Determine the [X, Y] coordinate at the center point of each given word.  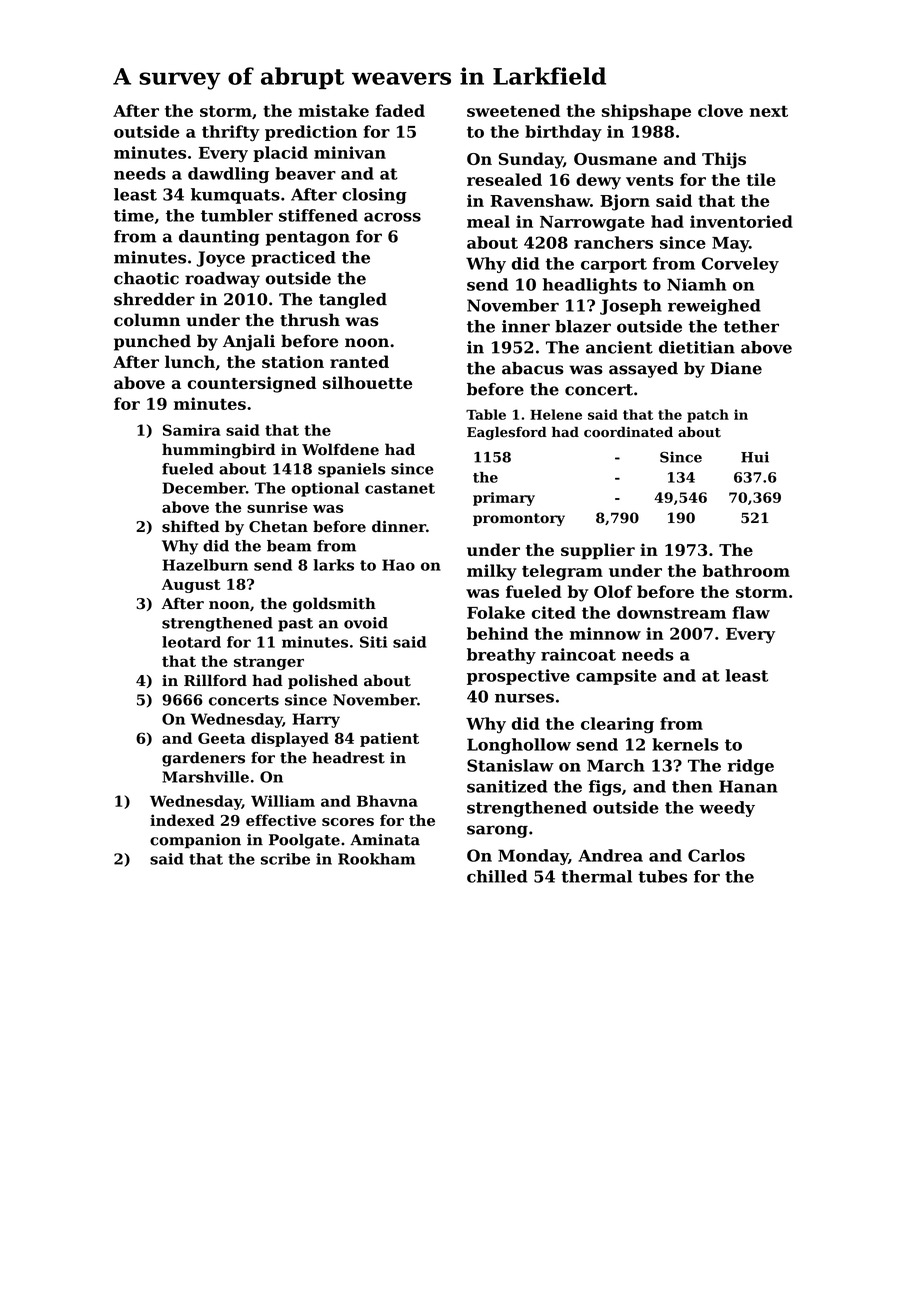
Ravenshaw [540, 200]
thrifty [231, 133]
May [730, 245]
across [392, 217]
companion [195, 841]
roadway [222, 280]
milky [492, 572]
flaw [751, 612]
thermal [596, 876]
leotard [191, 642]
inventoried [741, 221]
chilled [497, 876]
